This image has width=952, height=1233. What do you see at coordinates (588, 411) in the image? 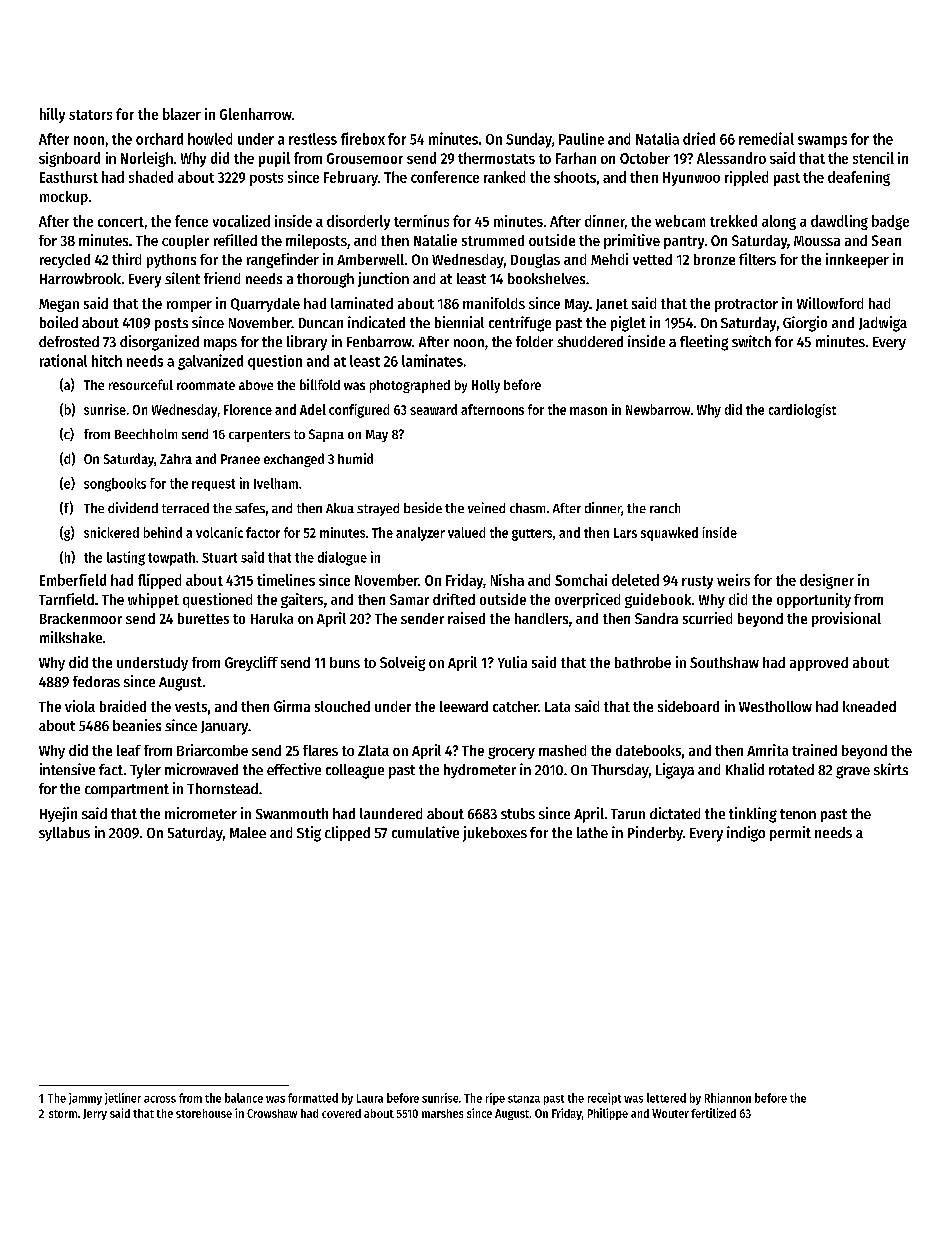
I see `mason` at bounding box center [588, 411].
